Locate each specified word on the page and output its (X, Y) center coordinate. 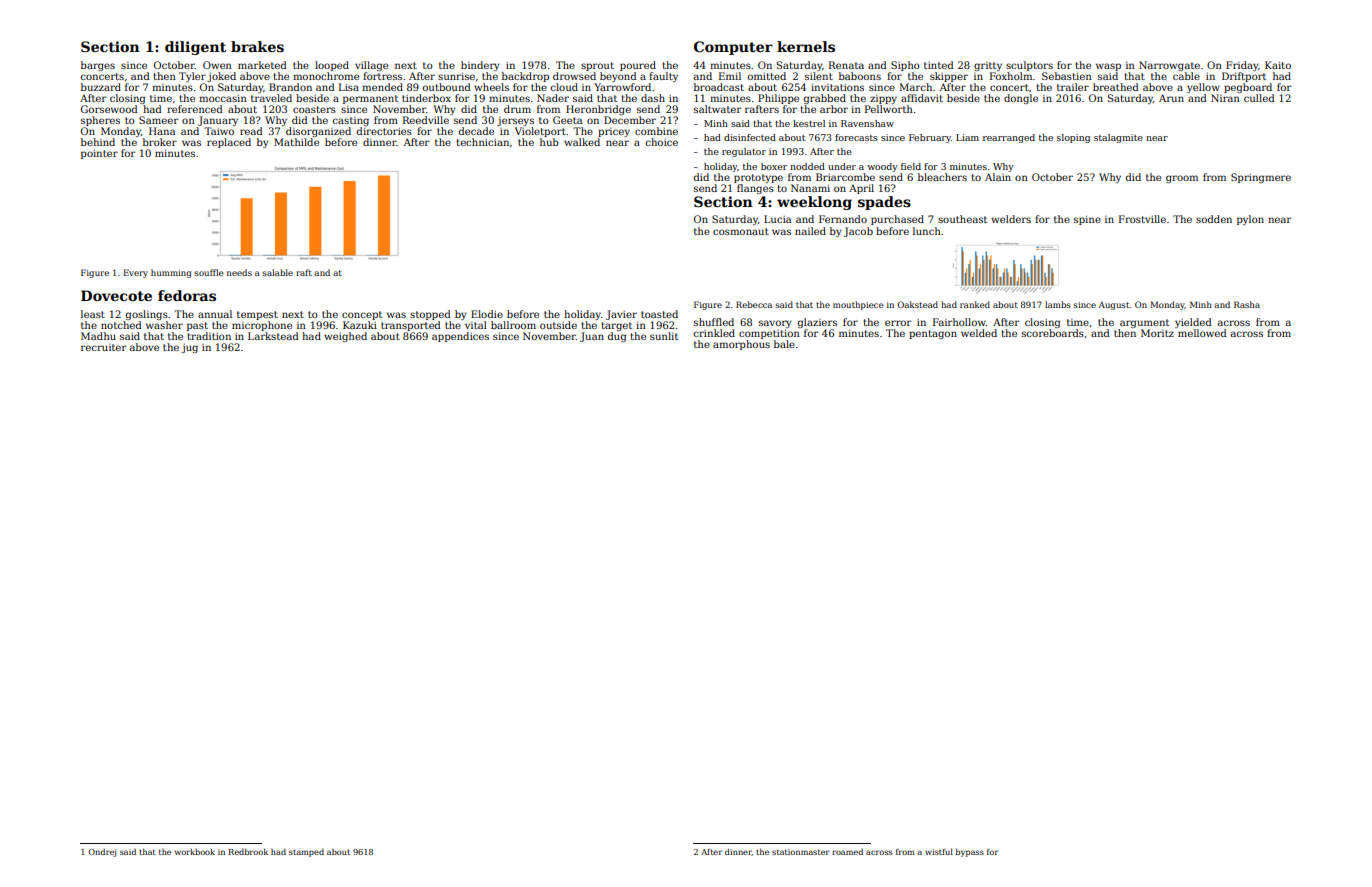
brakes (257, 46)
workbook (195, 852)
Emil (730, 76)
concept (362, 315)
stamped (306, 852)
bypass (970, 852)
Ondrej (102, 853)
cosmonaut (741, 231)
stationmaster (800, 852)
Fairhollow (959, 322)
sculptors (1029, 66)
